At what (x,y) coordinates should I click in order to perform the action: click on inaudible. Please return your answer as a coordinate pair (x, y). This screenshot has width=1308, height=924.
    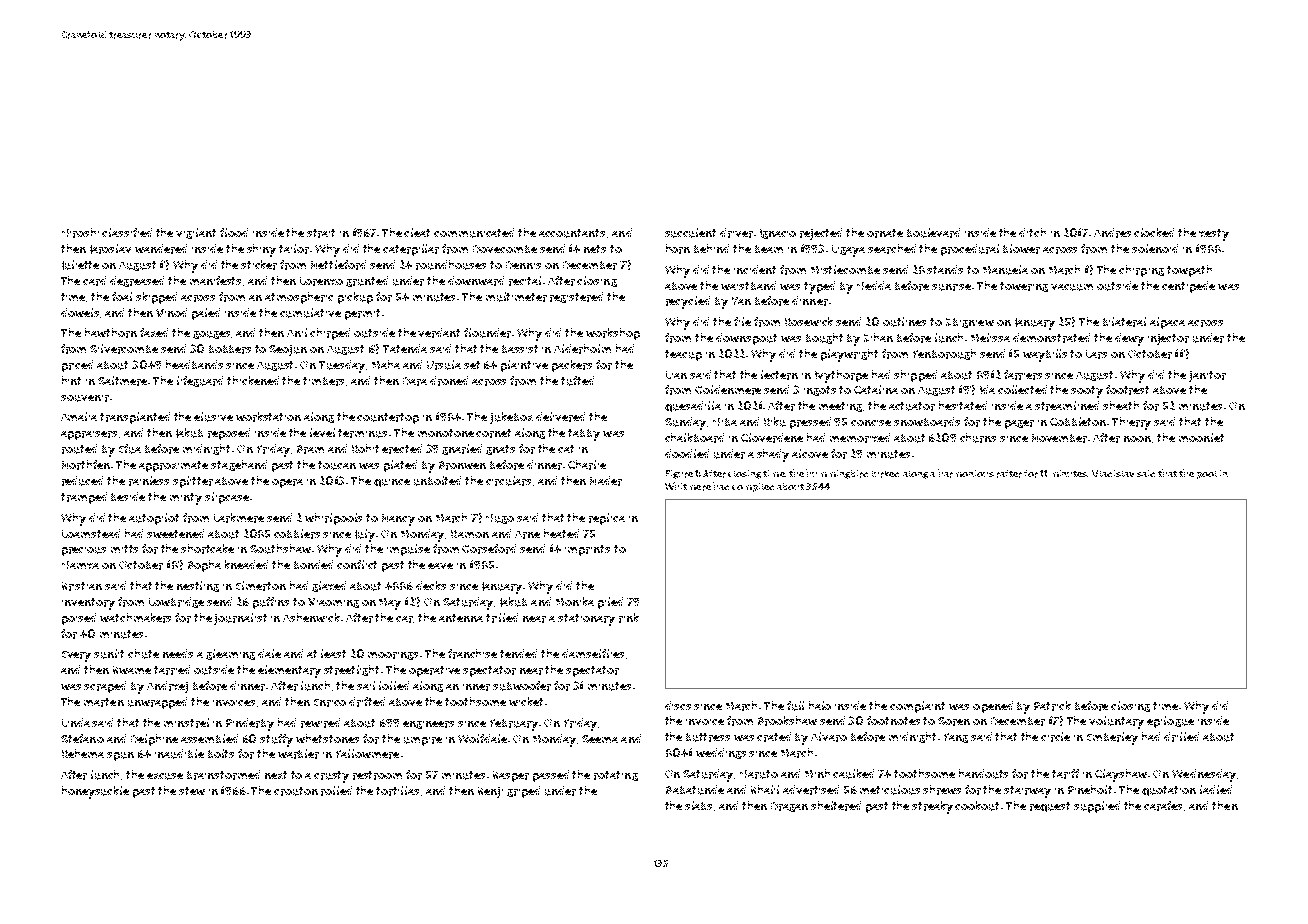
    Looking at the image, I should click on (179, 754).
